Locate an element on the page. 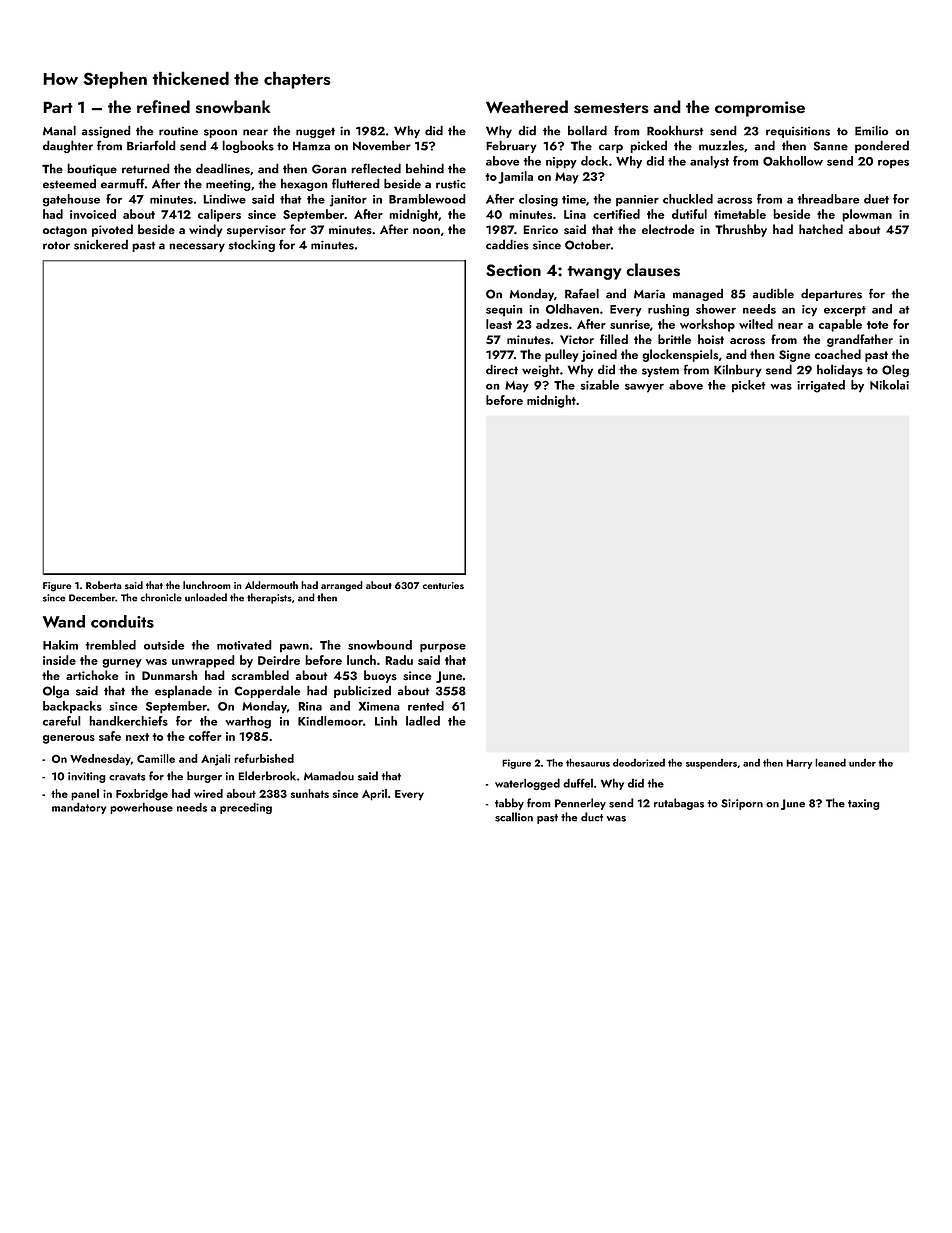  outside is located at coordinates (164, 645).
